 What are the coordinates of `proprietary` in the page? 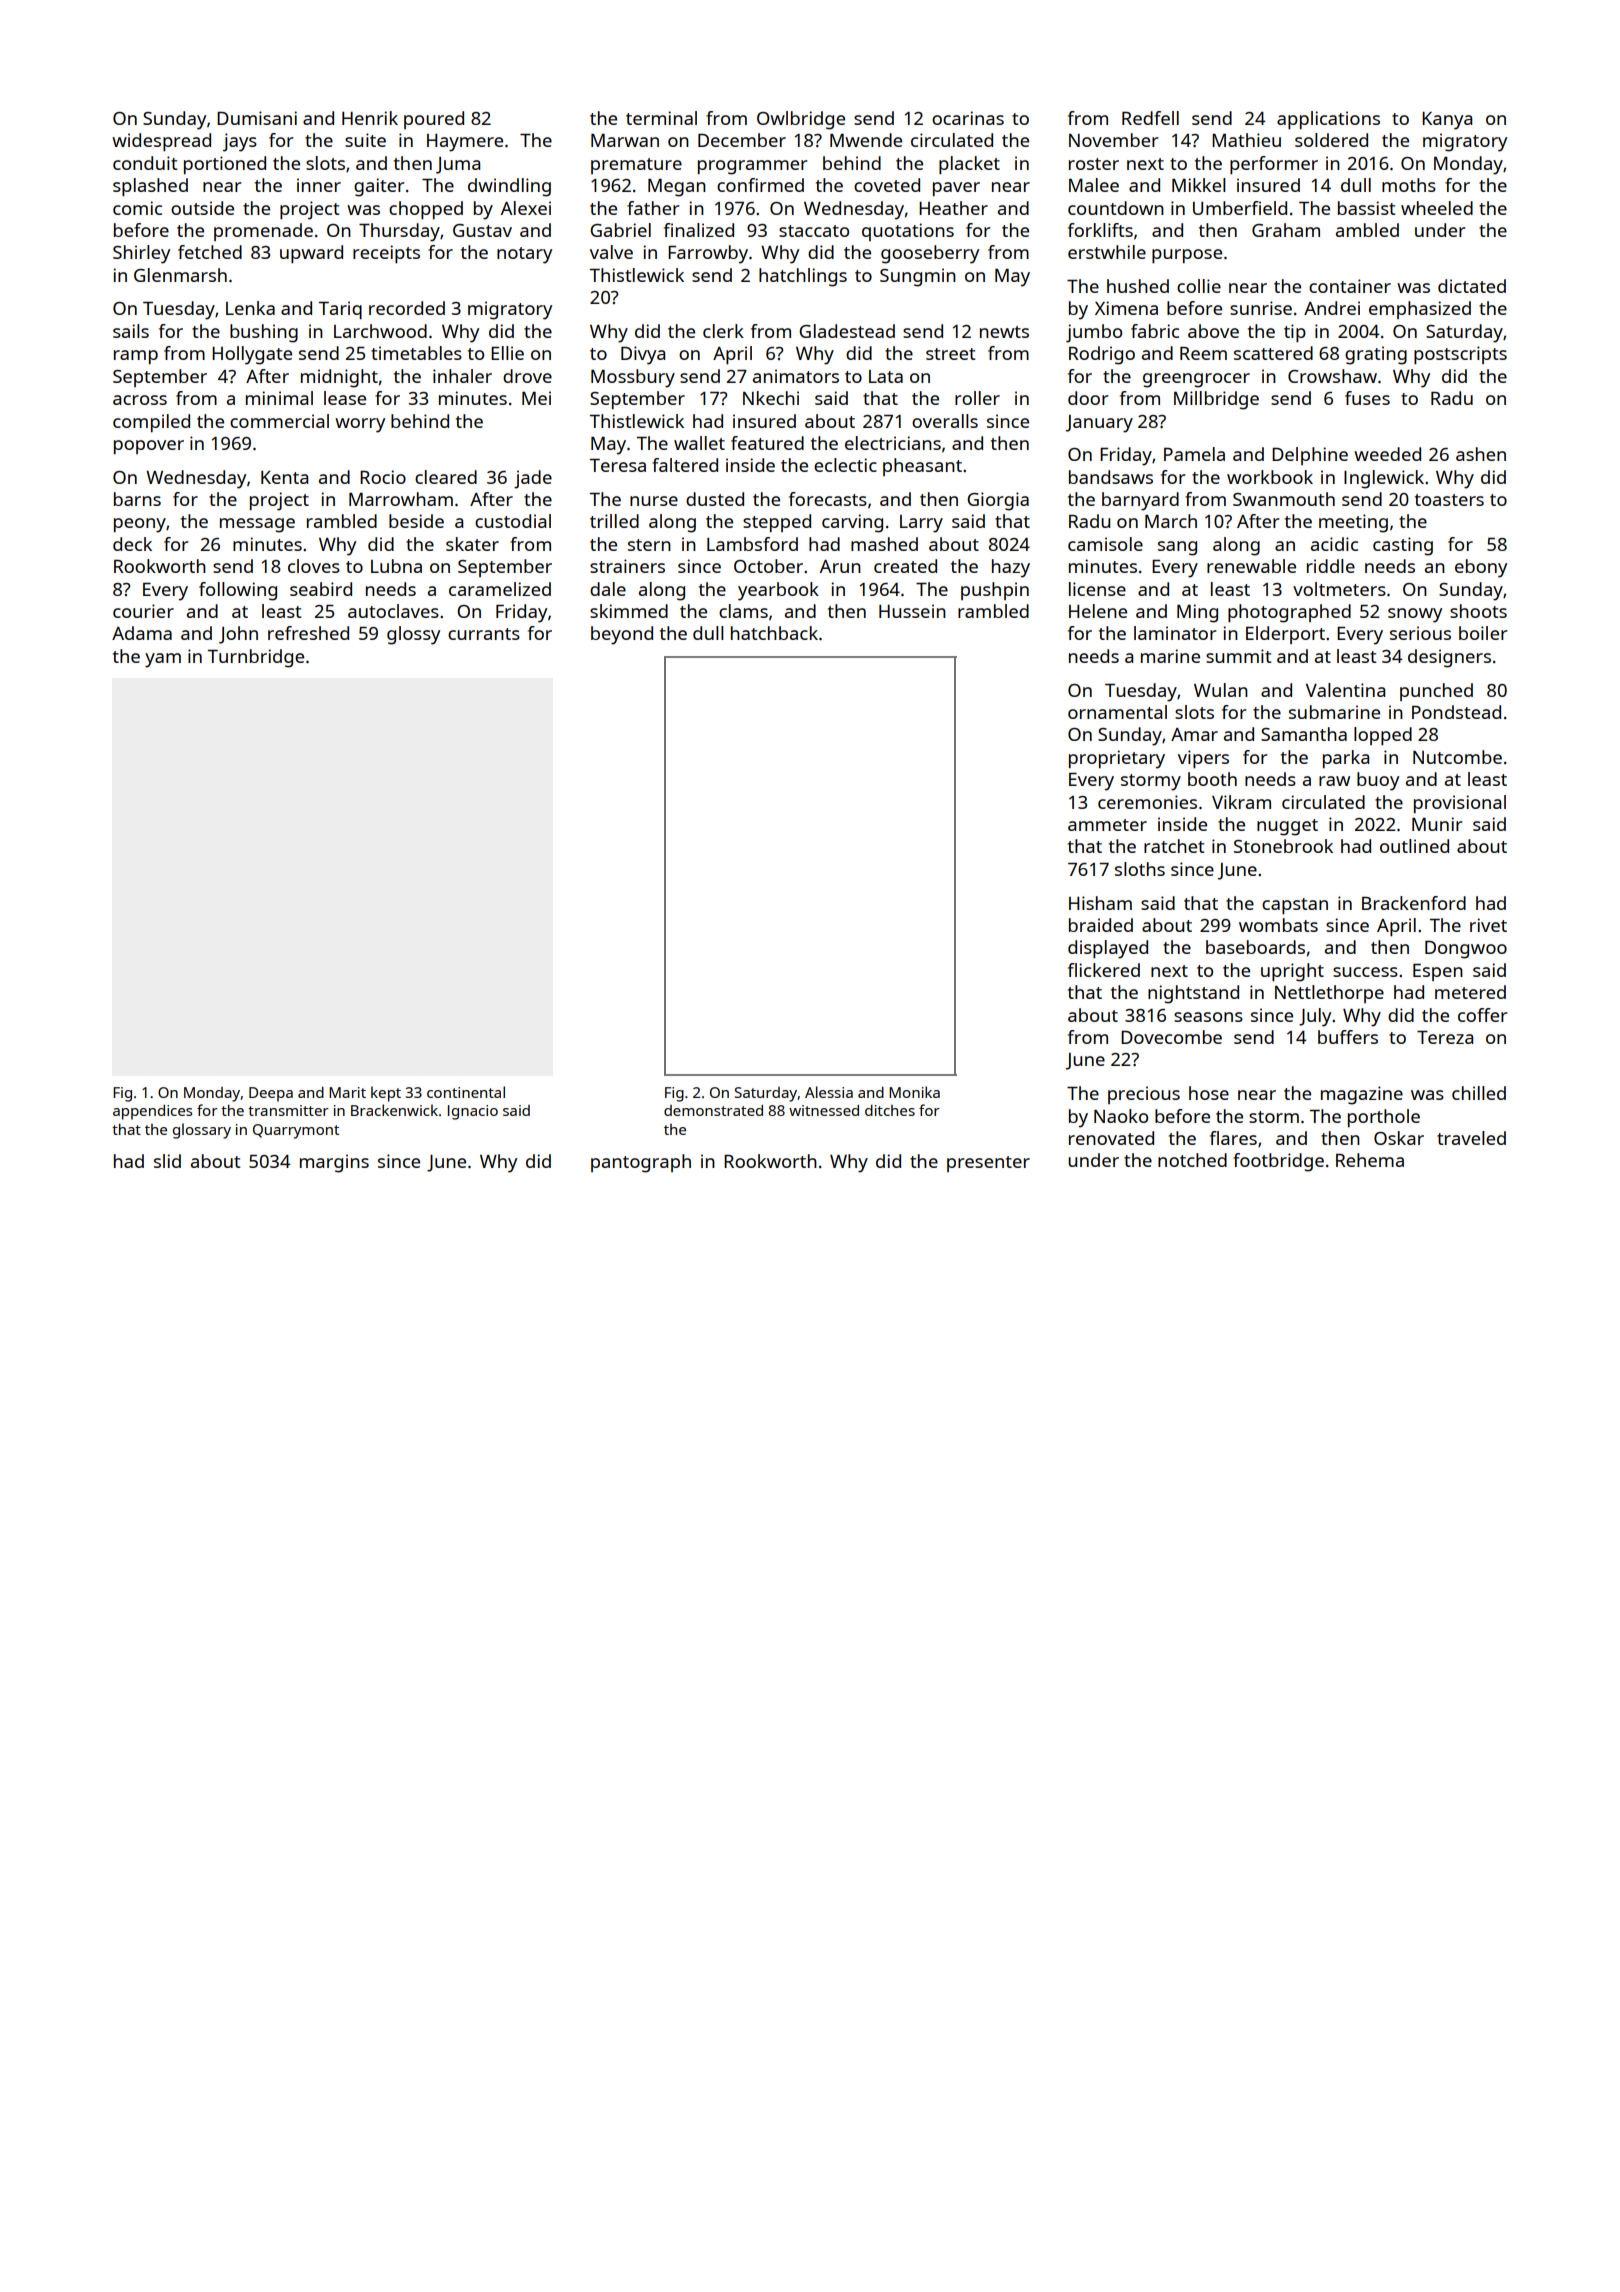 It's located at (1117, 759).
